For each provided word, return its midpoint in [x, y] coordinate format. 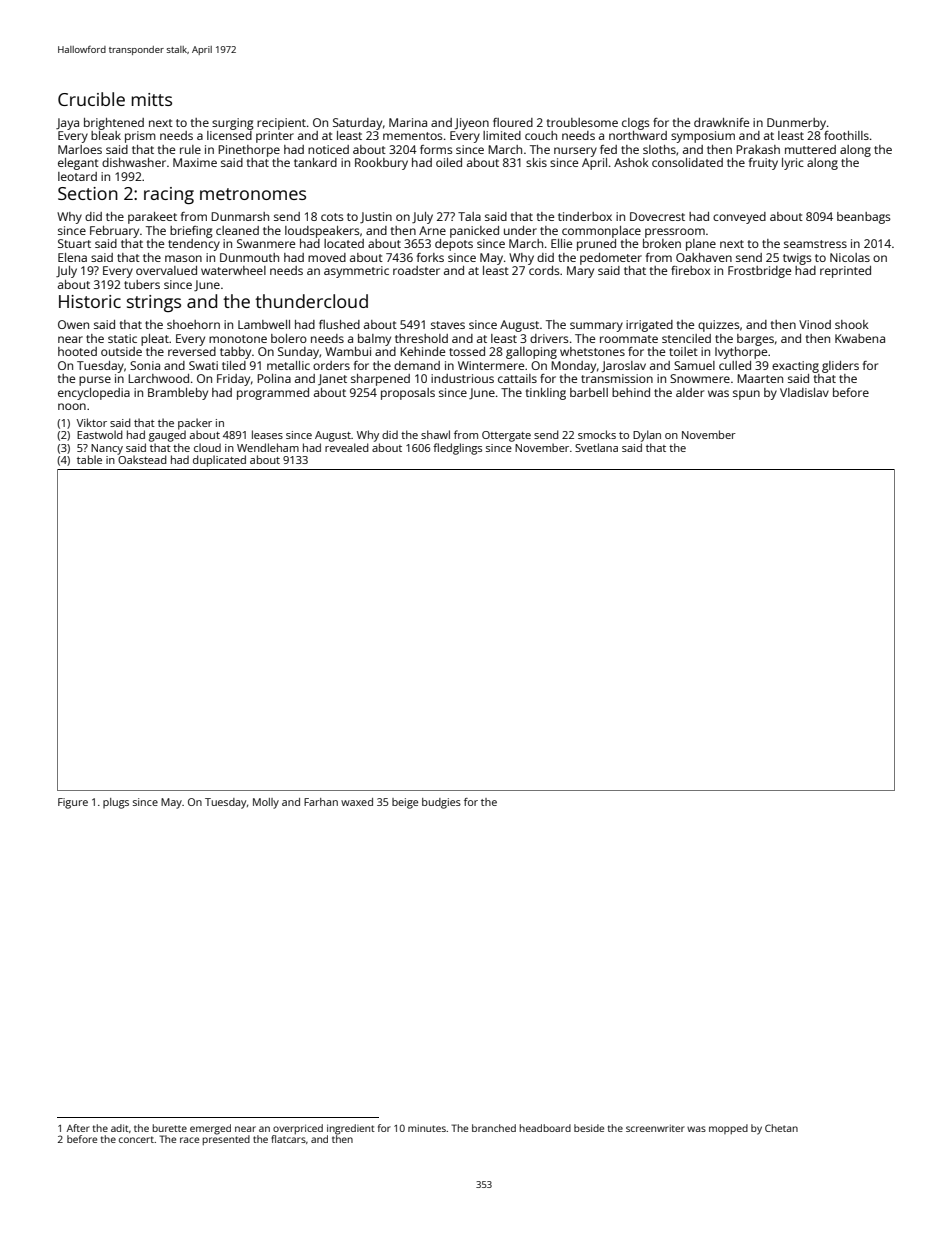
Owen [73, 324]
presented [226, 1140]
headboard [545, 1128]
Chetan [781, 1128]
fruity [763, 164]
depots [454, 245]
